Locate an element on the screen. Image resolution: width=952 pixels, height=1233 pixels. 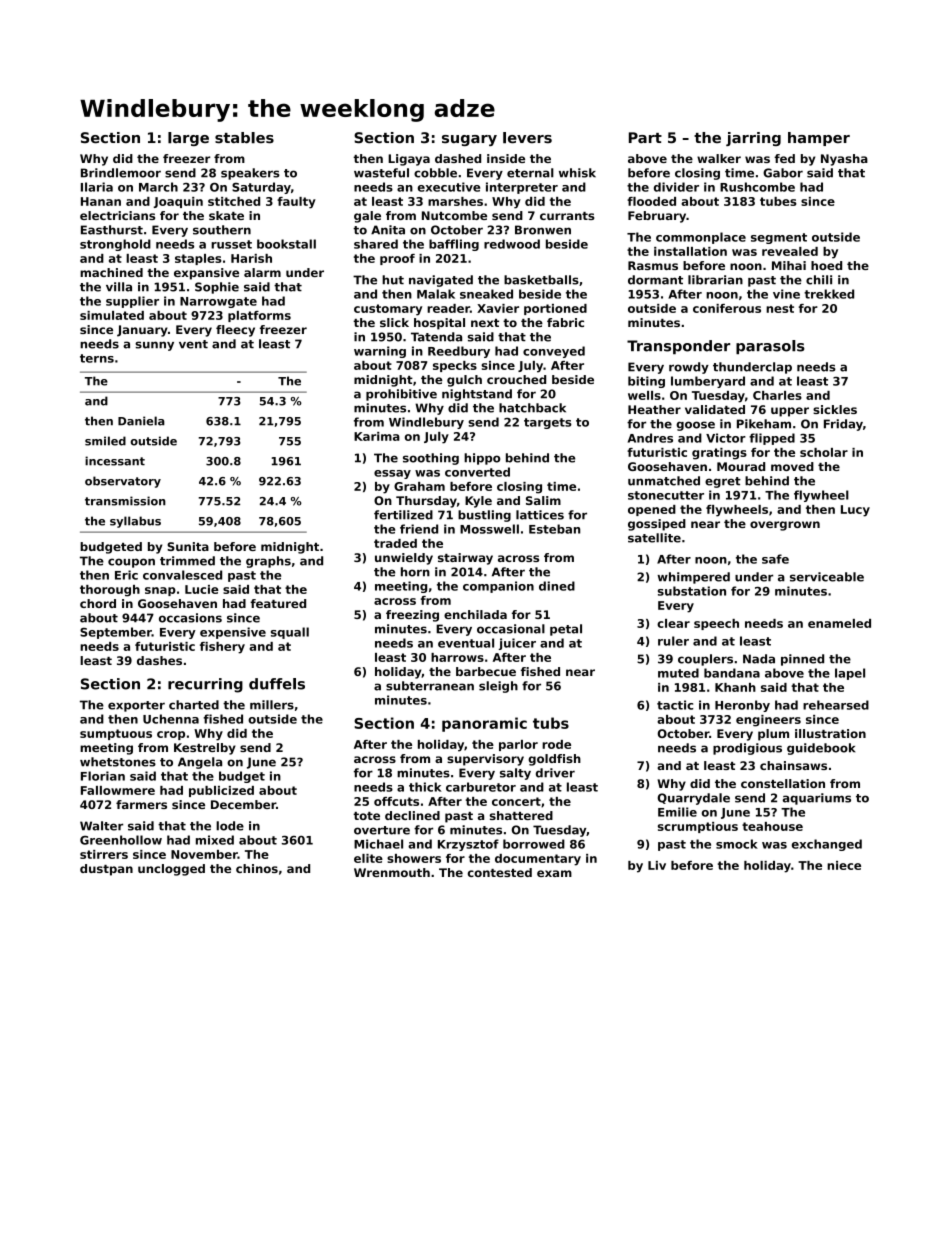
nightstand is located at coordinates (477, 395).
